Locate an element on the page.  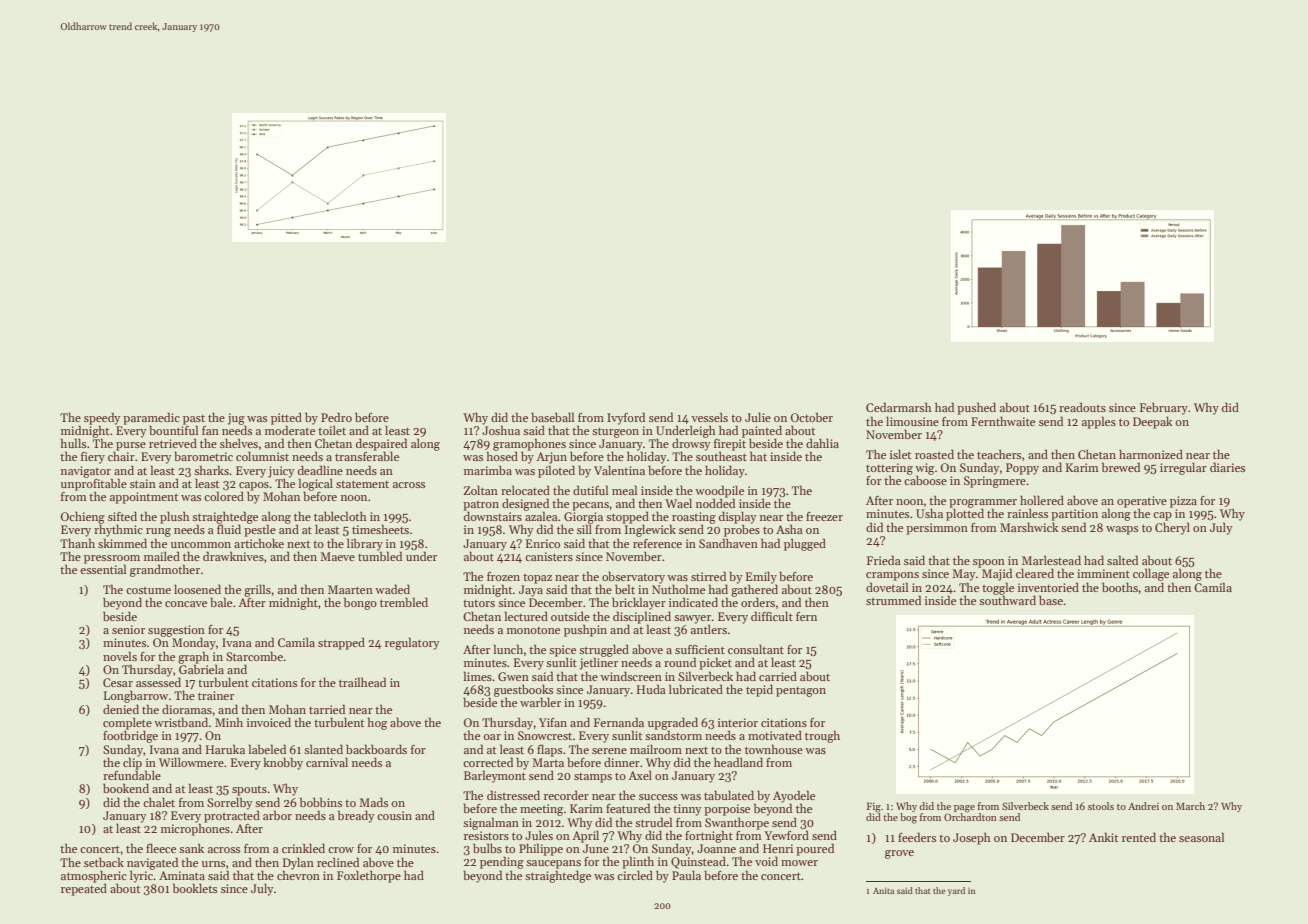
dahlia is located at coordinates (822, 443).
